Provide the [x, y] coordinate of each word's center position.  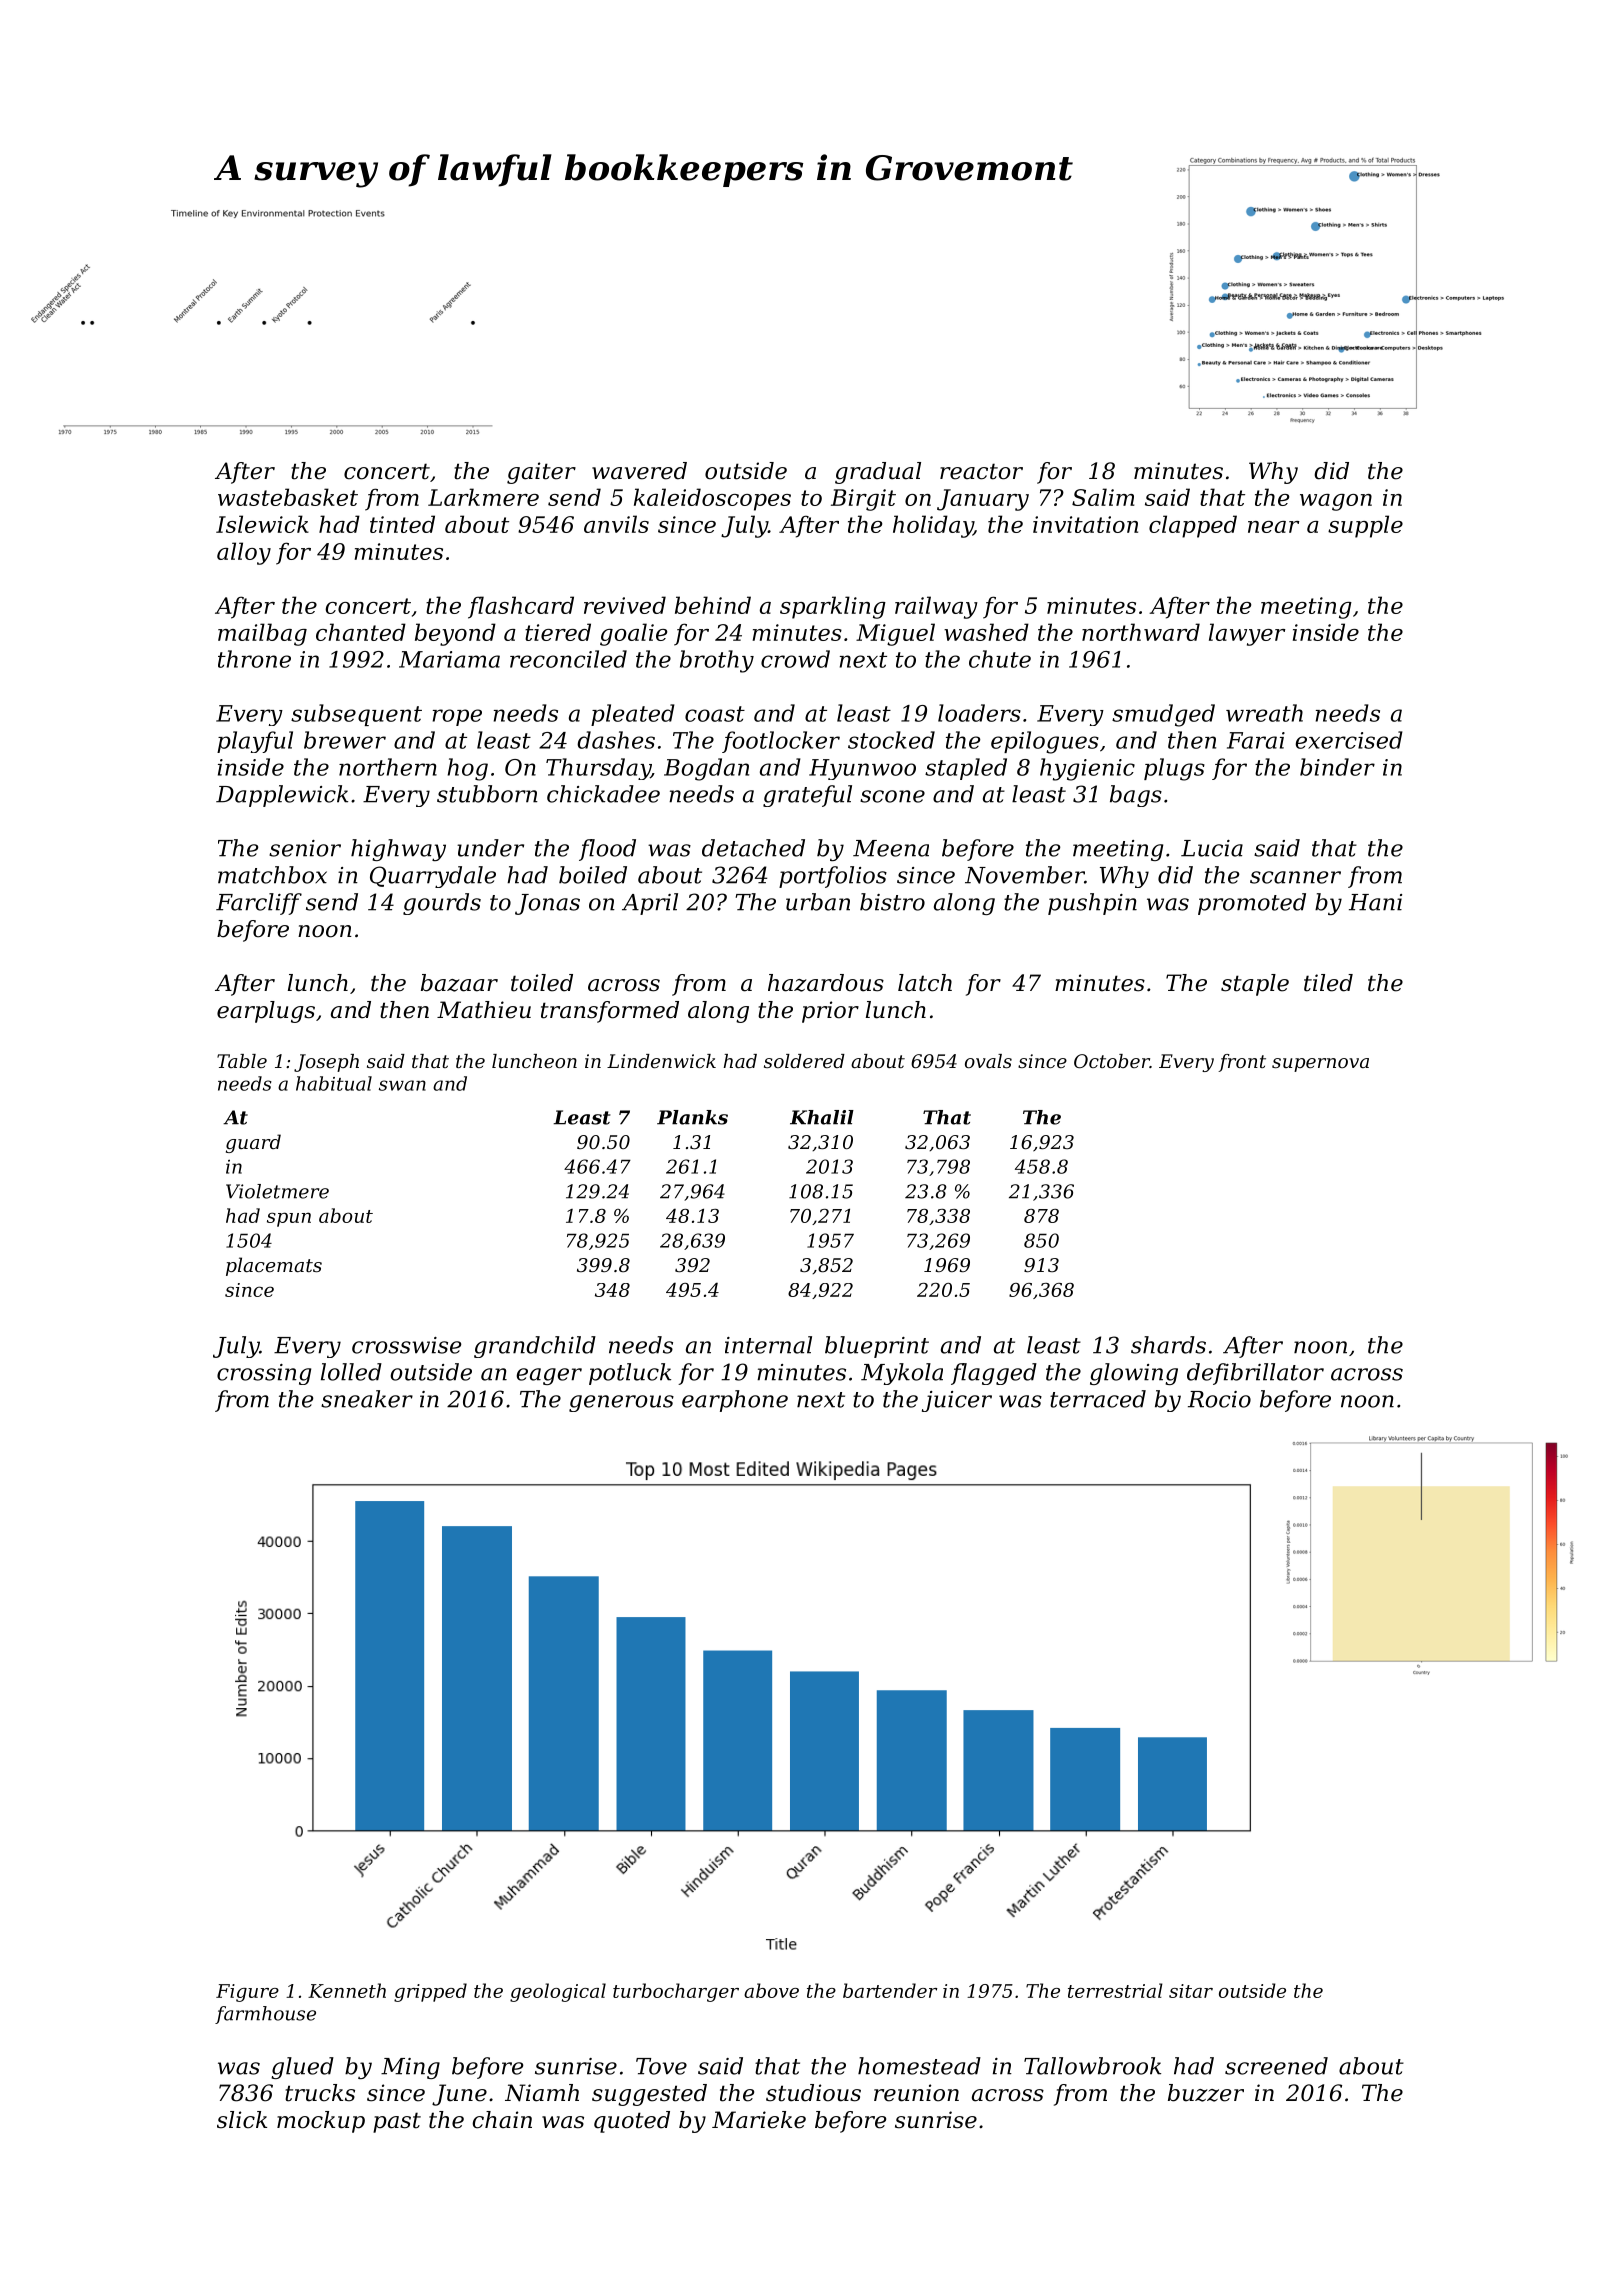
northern [388, 767]
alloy [244, 553]
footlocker [781, 742]
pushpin [1092, 904]
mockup [321, 2122]
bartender [890, 1990]
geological [558, 1992]
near [1273, 527]
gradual [878, 473]
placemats [274, 1266]
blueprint [877, 1347]
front [1242, 1063]
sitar [1191, 1991]
